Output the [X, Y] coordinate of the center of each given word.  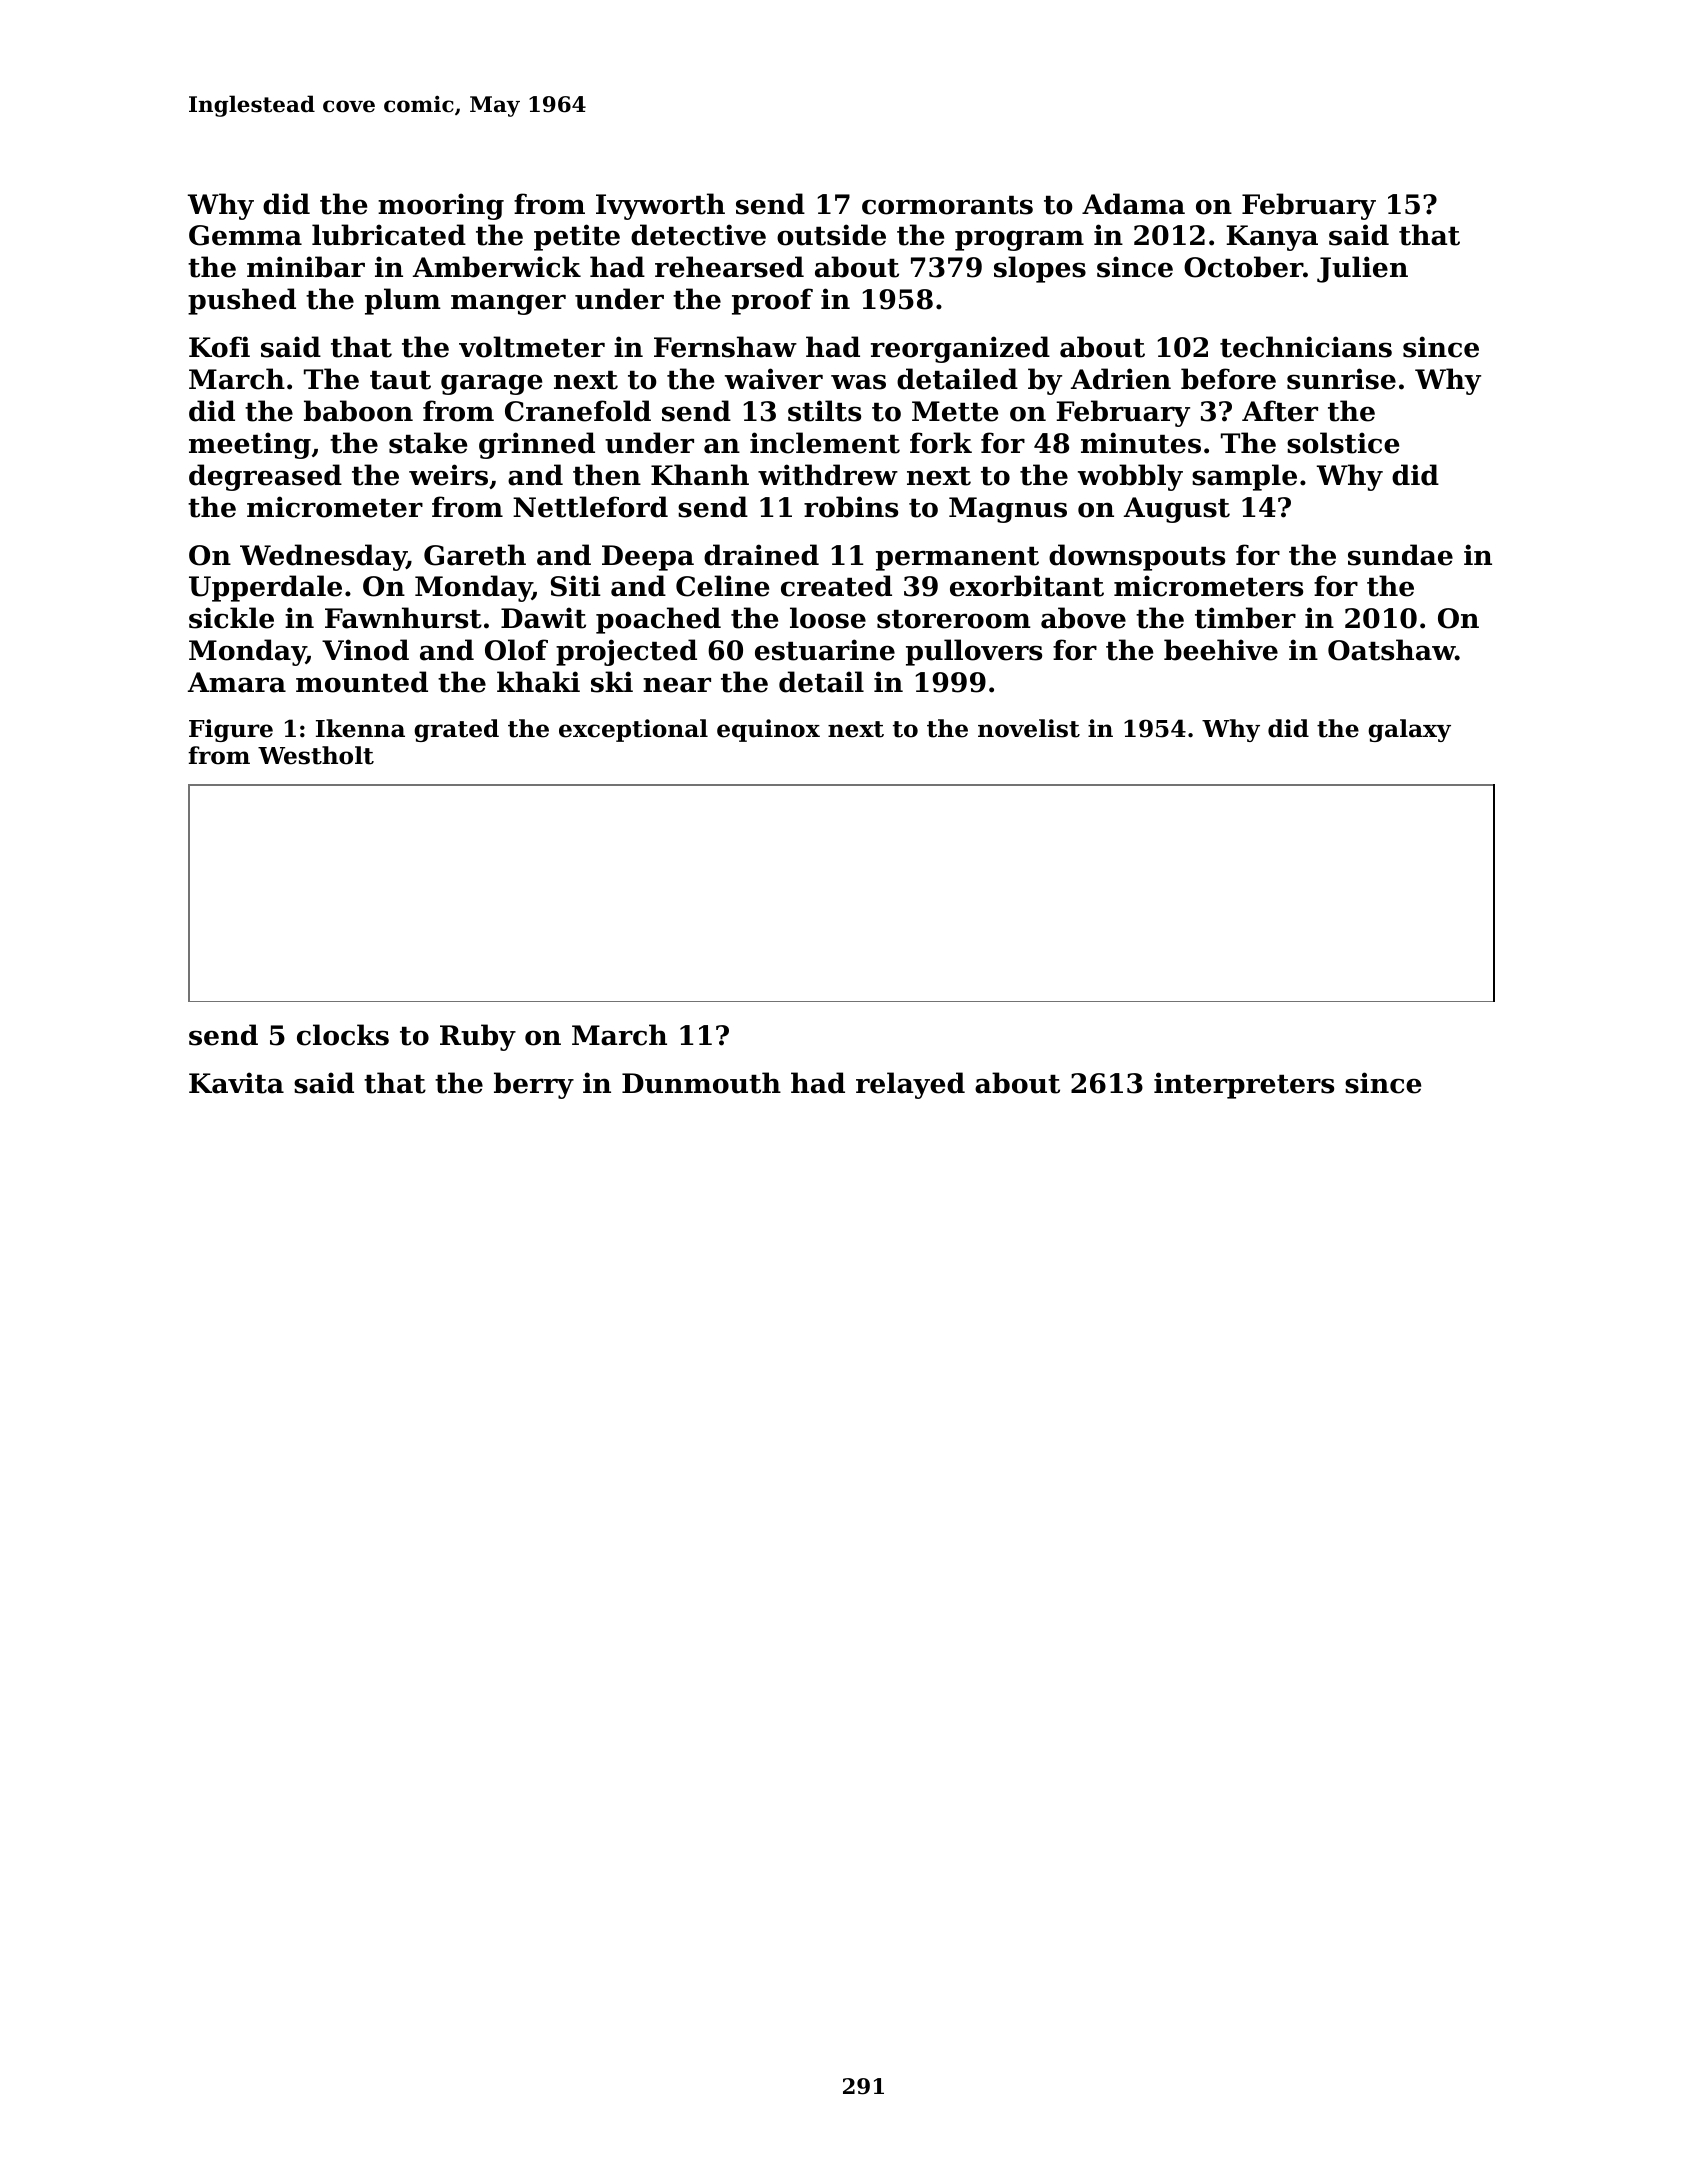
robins [851, 507]
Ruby [478, 1037]
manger [508, 304]
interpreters [1244, 1085]
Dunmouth [701, 1083]
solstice [1343, 443]
